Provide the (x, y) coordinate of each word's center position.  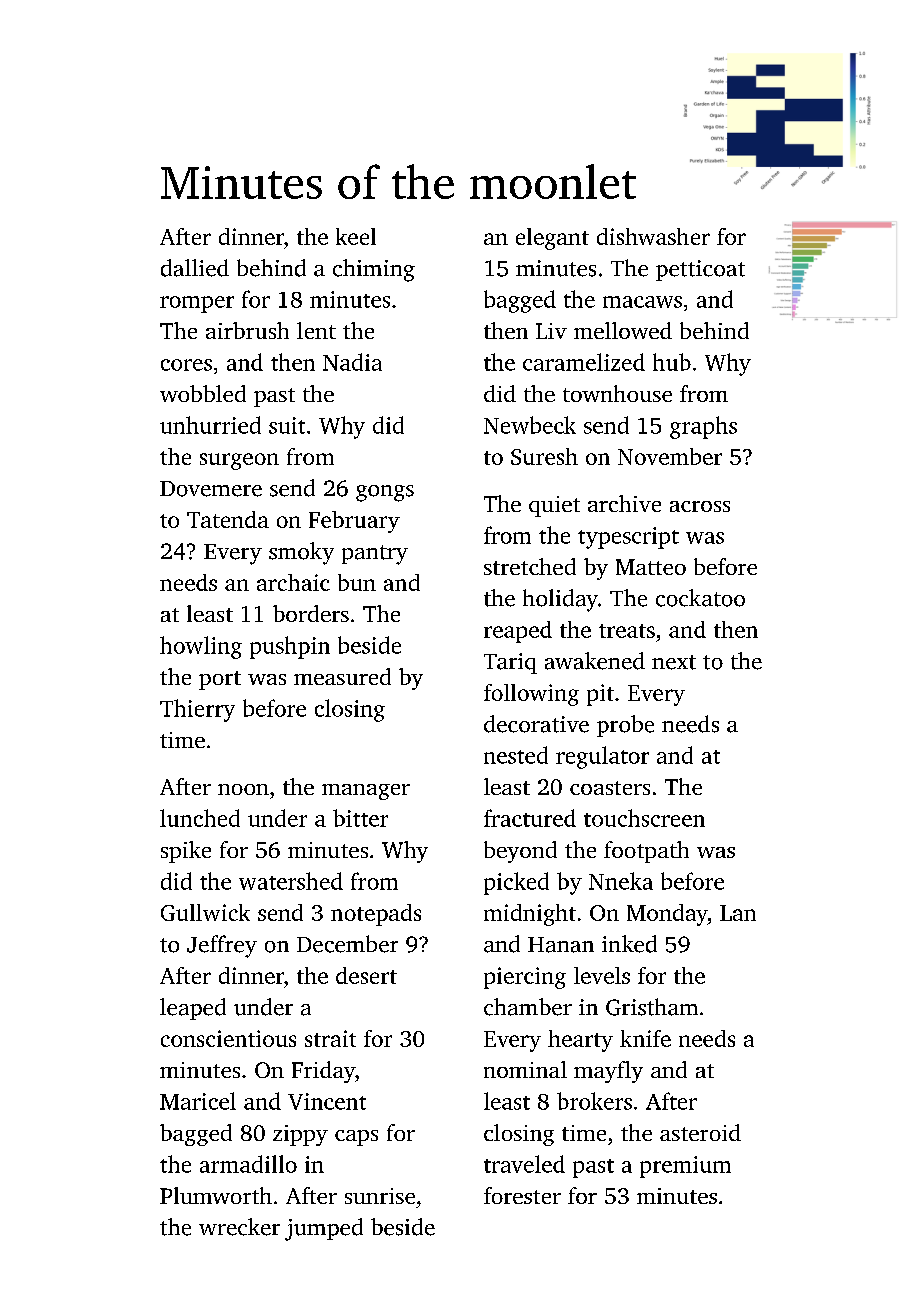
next (674, 662)
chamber (528, 1007)
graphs (703, 427)
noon (243, 789)
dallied (195, 268)
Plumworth (216, 1195)
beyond (520, 852)
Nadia (352, 362)
